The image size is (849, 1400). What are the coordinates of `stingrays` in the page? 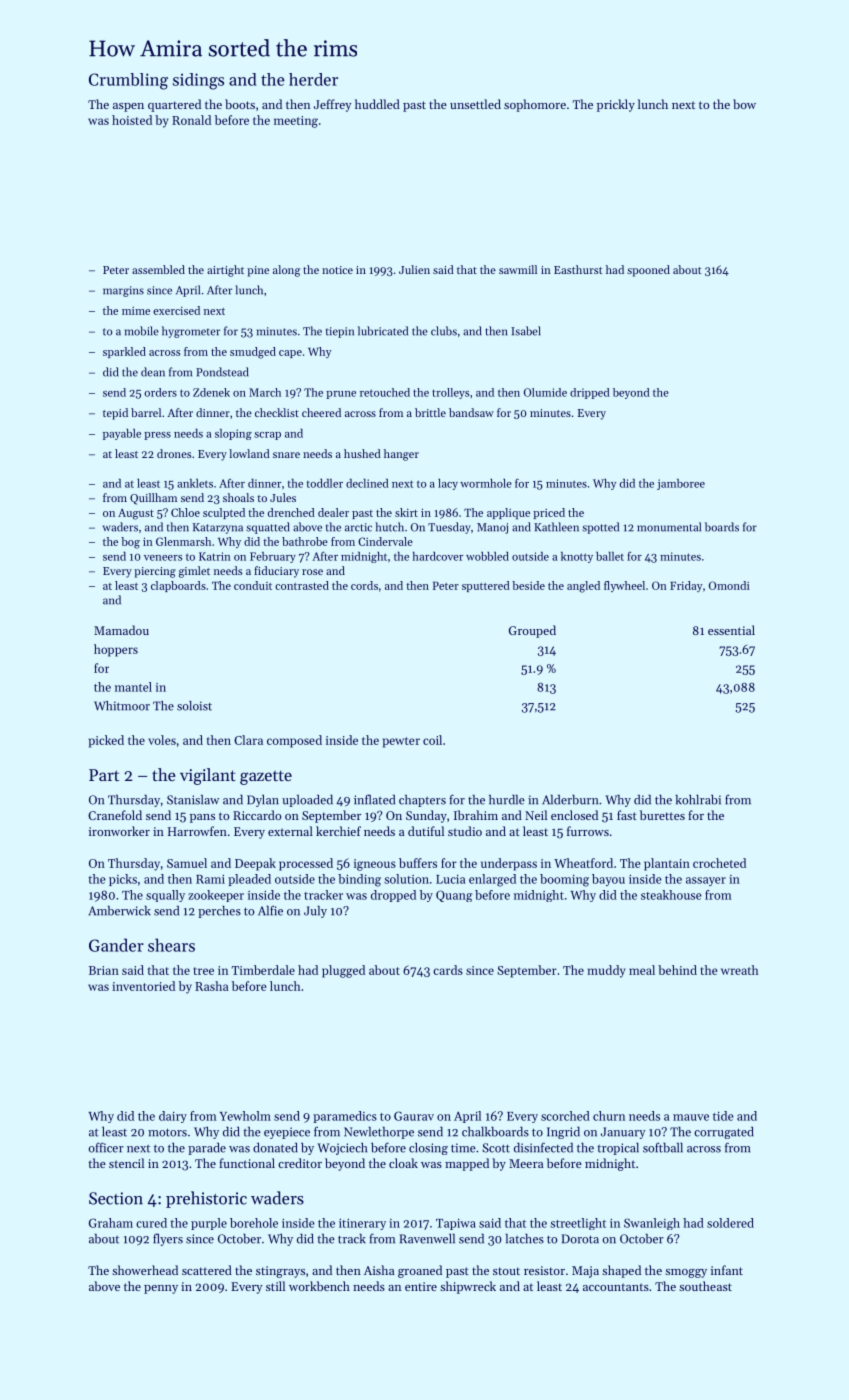 It's located at (280, 1272).
